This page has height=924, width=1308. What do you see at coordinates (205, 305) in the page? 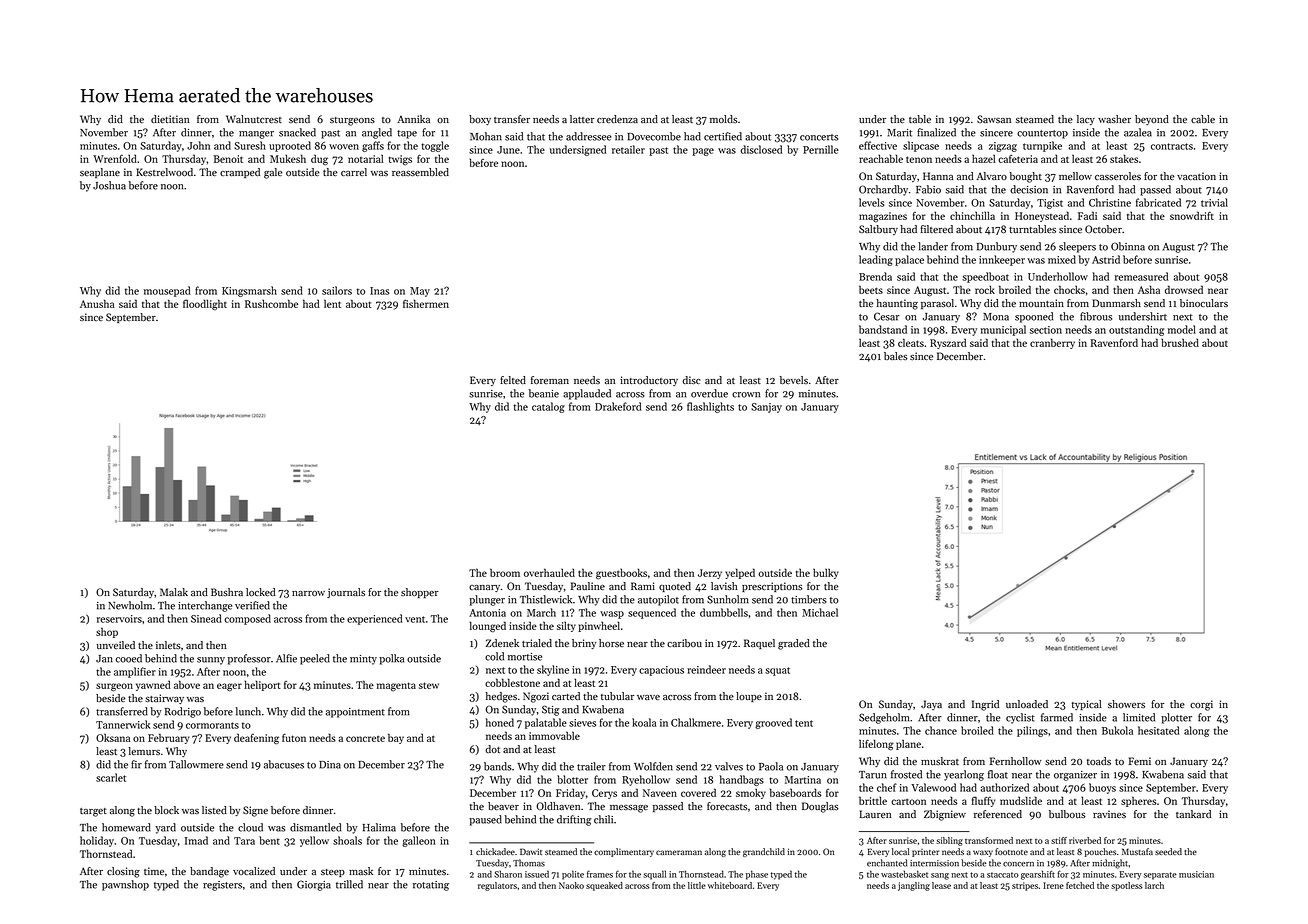
I see `floodlight` at bounding box center [205, 305].
